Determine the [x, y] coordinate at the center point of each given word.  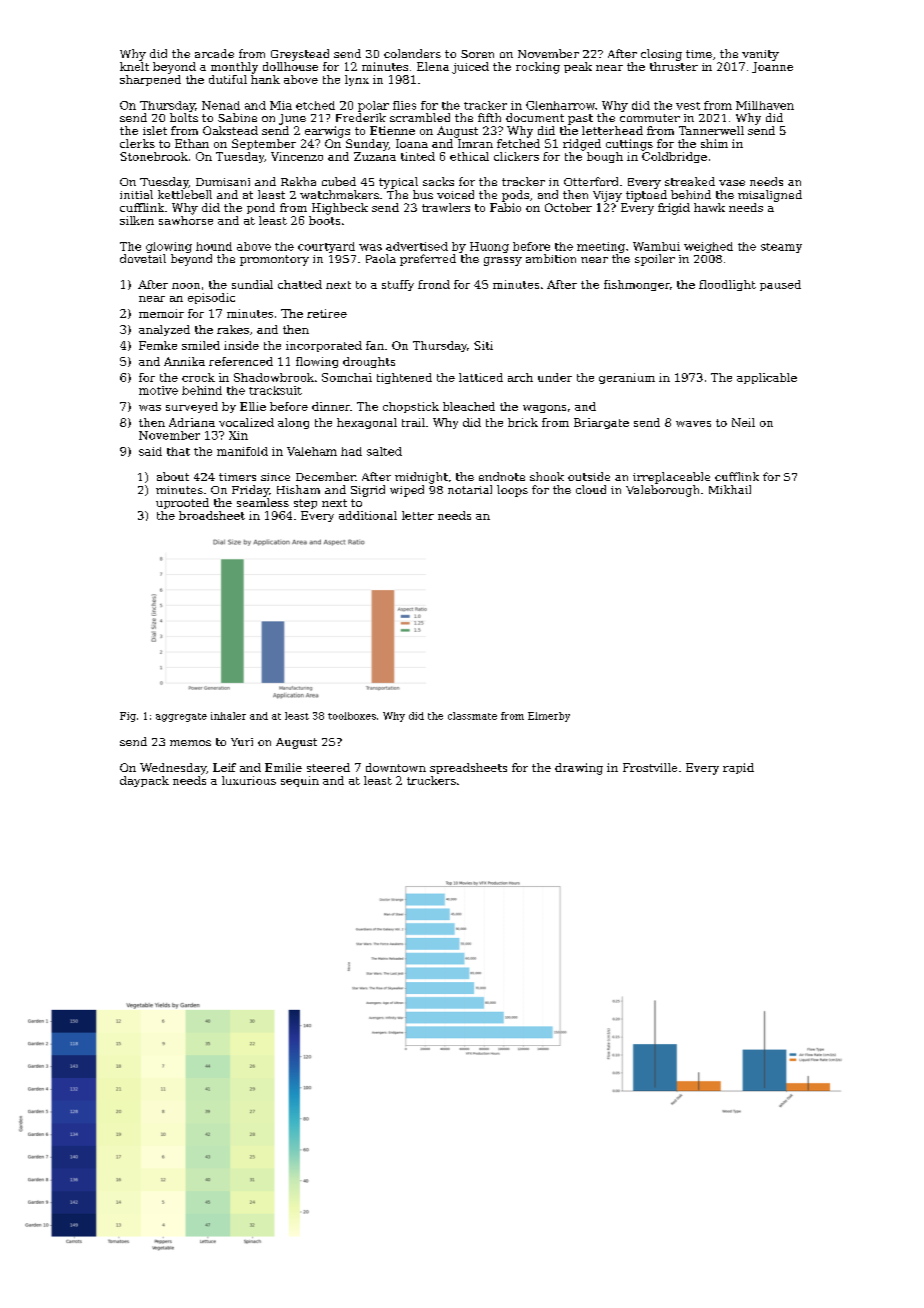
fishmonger [637, 285]
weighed [708, 247]
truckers [431, 780]
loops [512, 491]
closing [661, 55]
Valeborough [662, 491]
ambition [551, 258]
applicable [767, 378]
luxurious [249, 780]
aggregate [181, 717]
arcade [214, 53]
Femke [158, 345]
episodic [211, 298]
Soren [477, 54]
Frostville [650, 767]
